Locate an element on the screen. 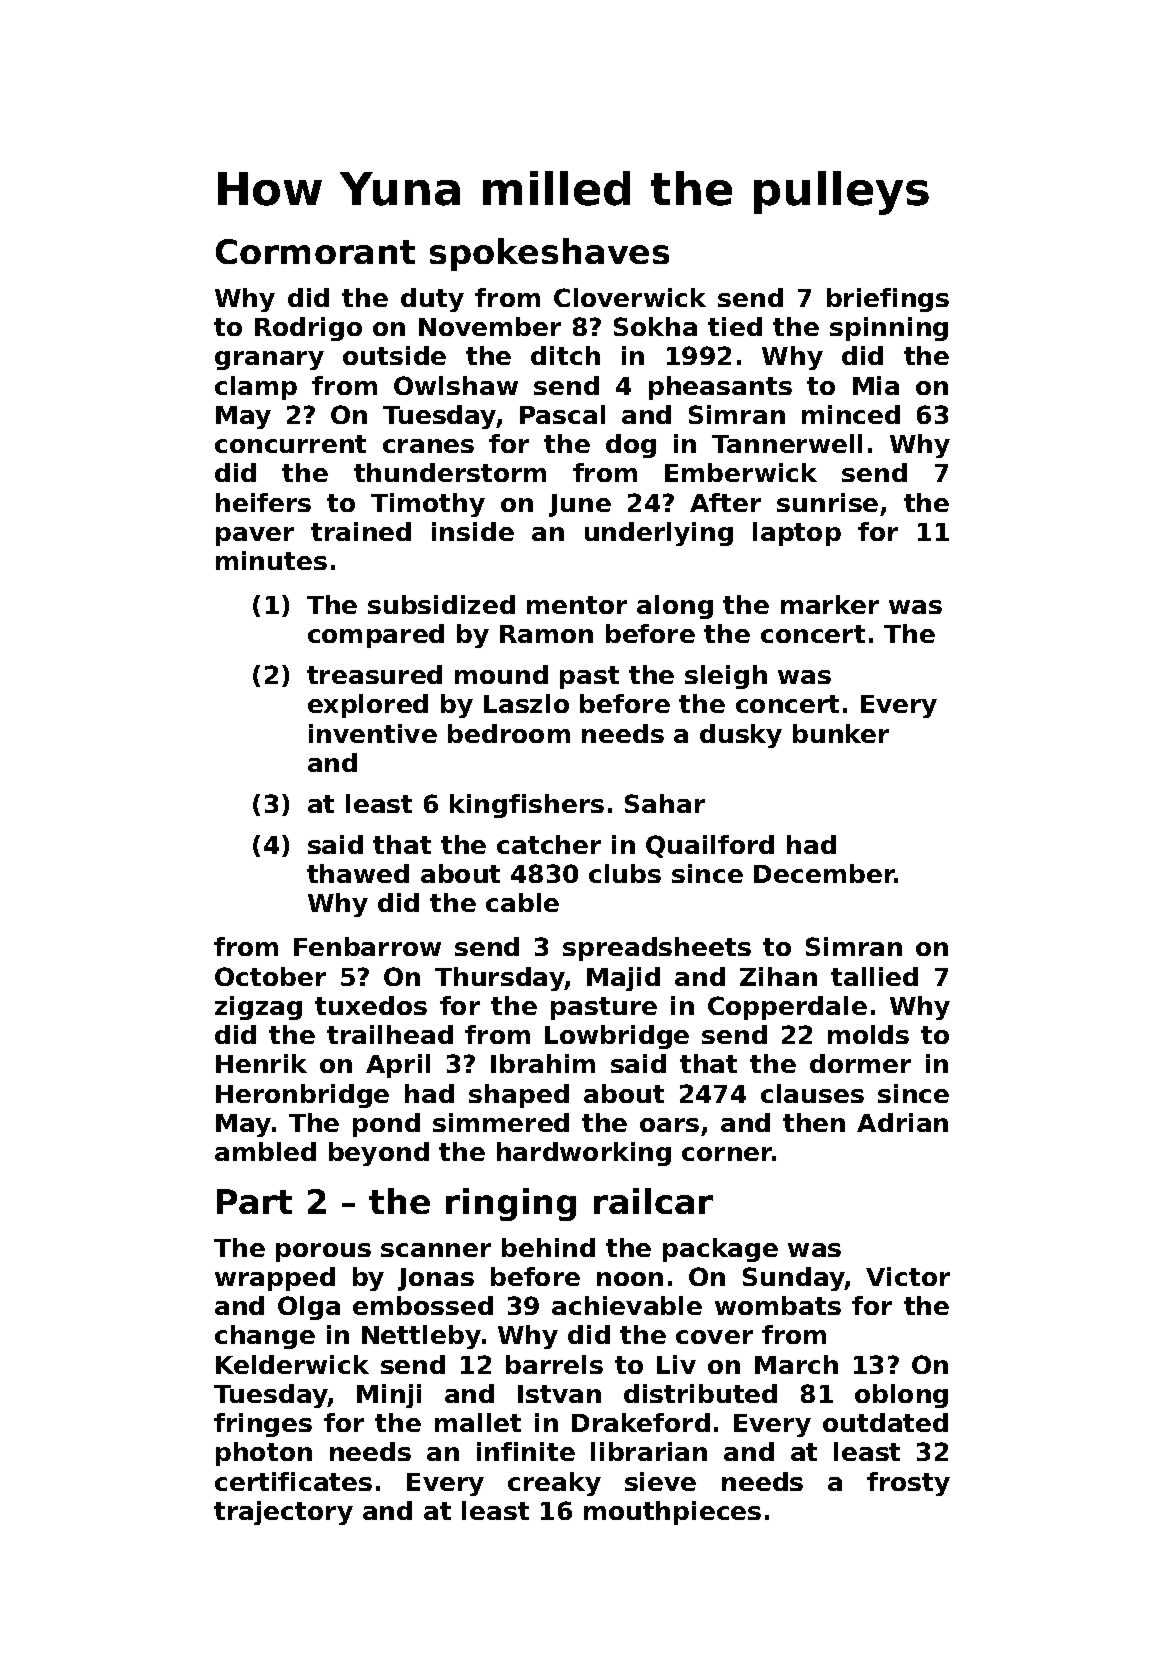 This screenshot has height=1654, width=1165. tallied is located at coordinates (874, 976).
